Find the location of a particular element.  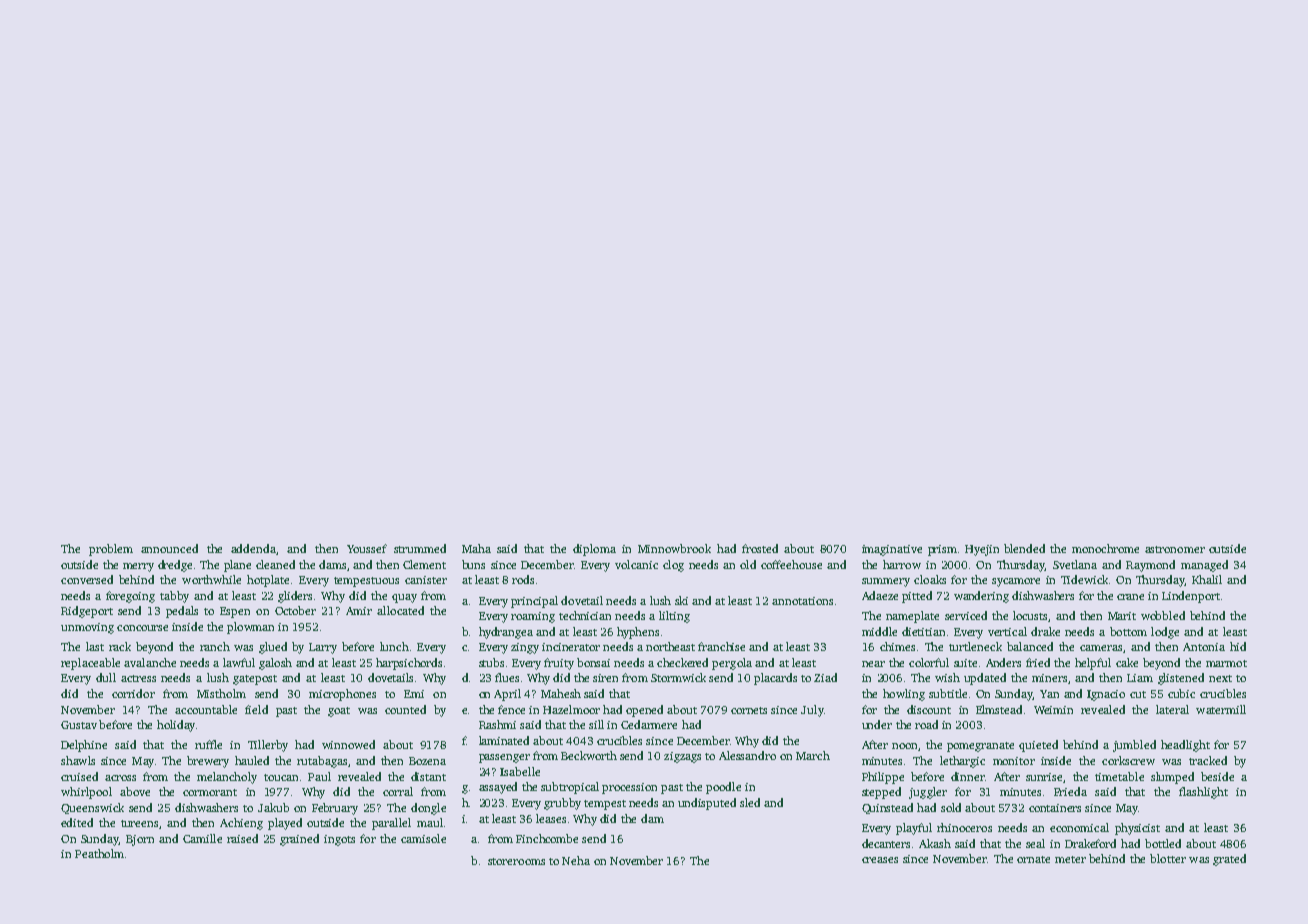

buns is located at coordinates (473, 564).
